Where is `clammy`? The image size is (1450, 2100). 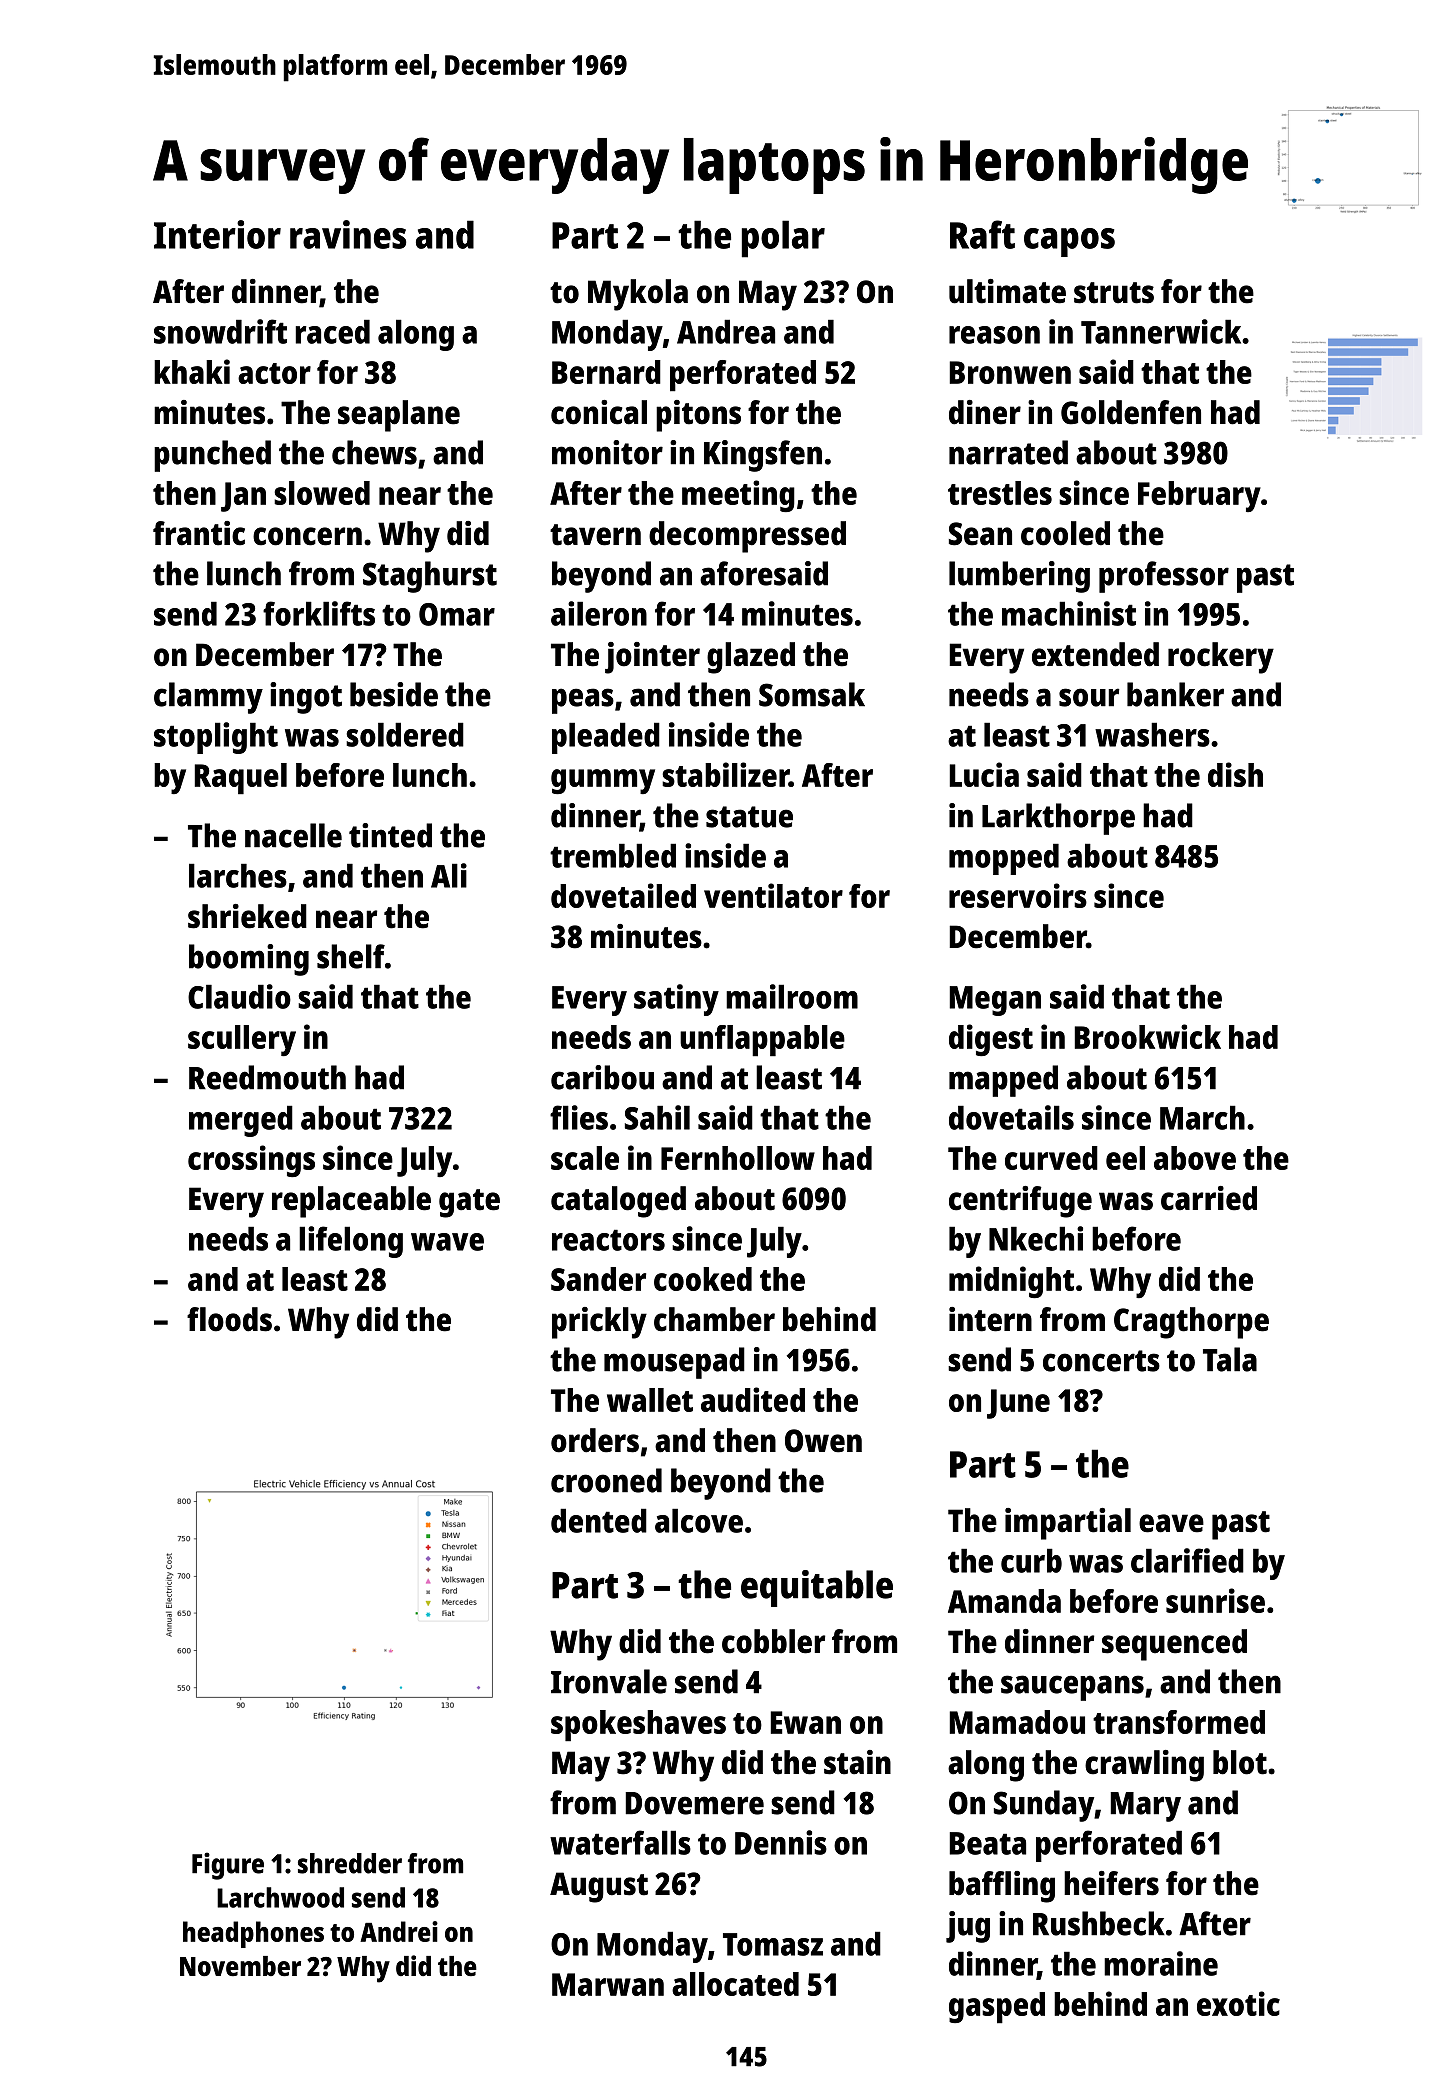
clammy is located at coordinates (208, 698).
